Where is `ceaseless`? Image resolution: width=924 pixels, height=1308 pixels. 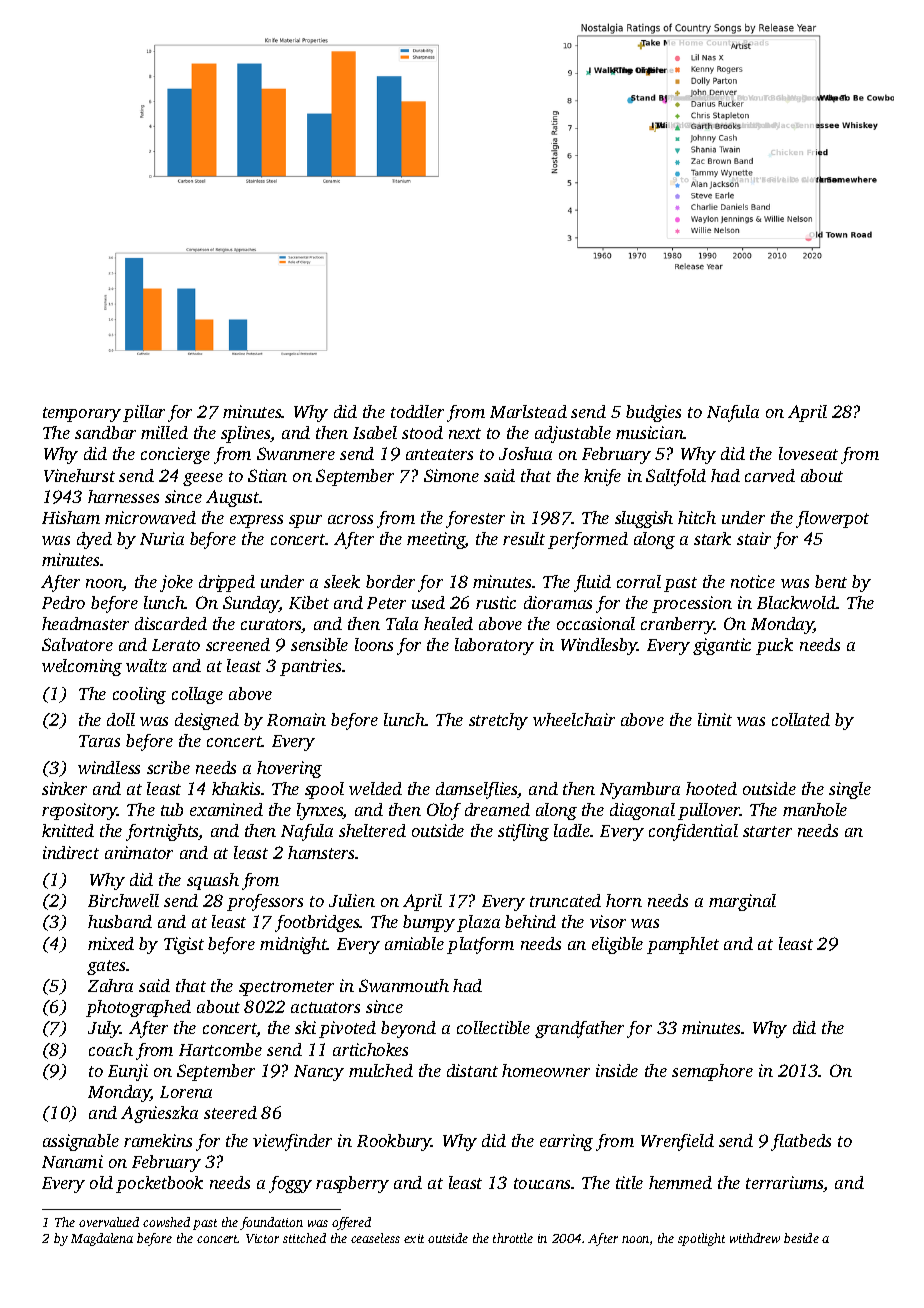
ceaseless is located at coordinates (375, 1238).
